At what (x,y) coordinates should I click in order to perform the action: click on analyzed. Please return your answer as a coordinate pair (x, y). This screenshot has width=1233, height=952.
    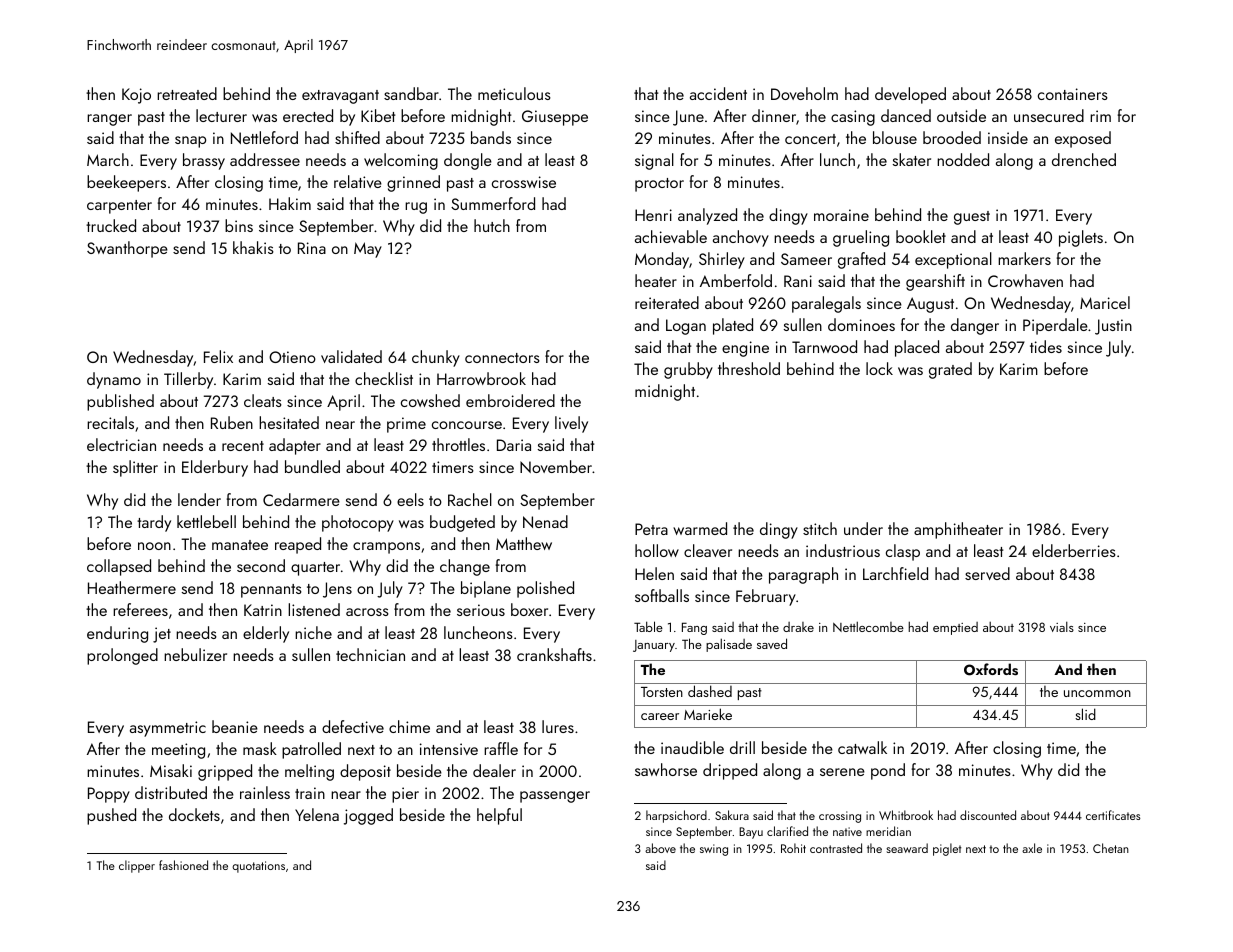
    Looking at the image, I should click on (707, 216).
